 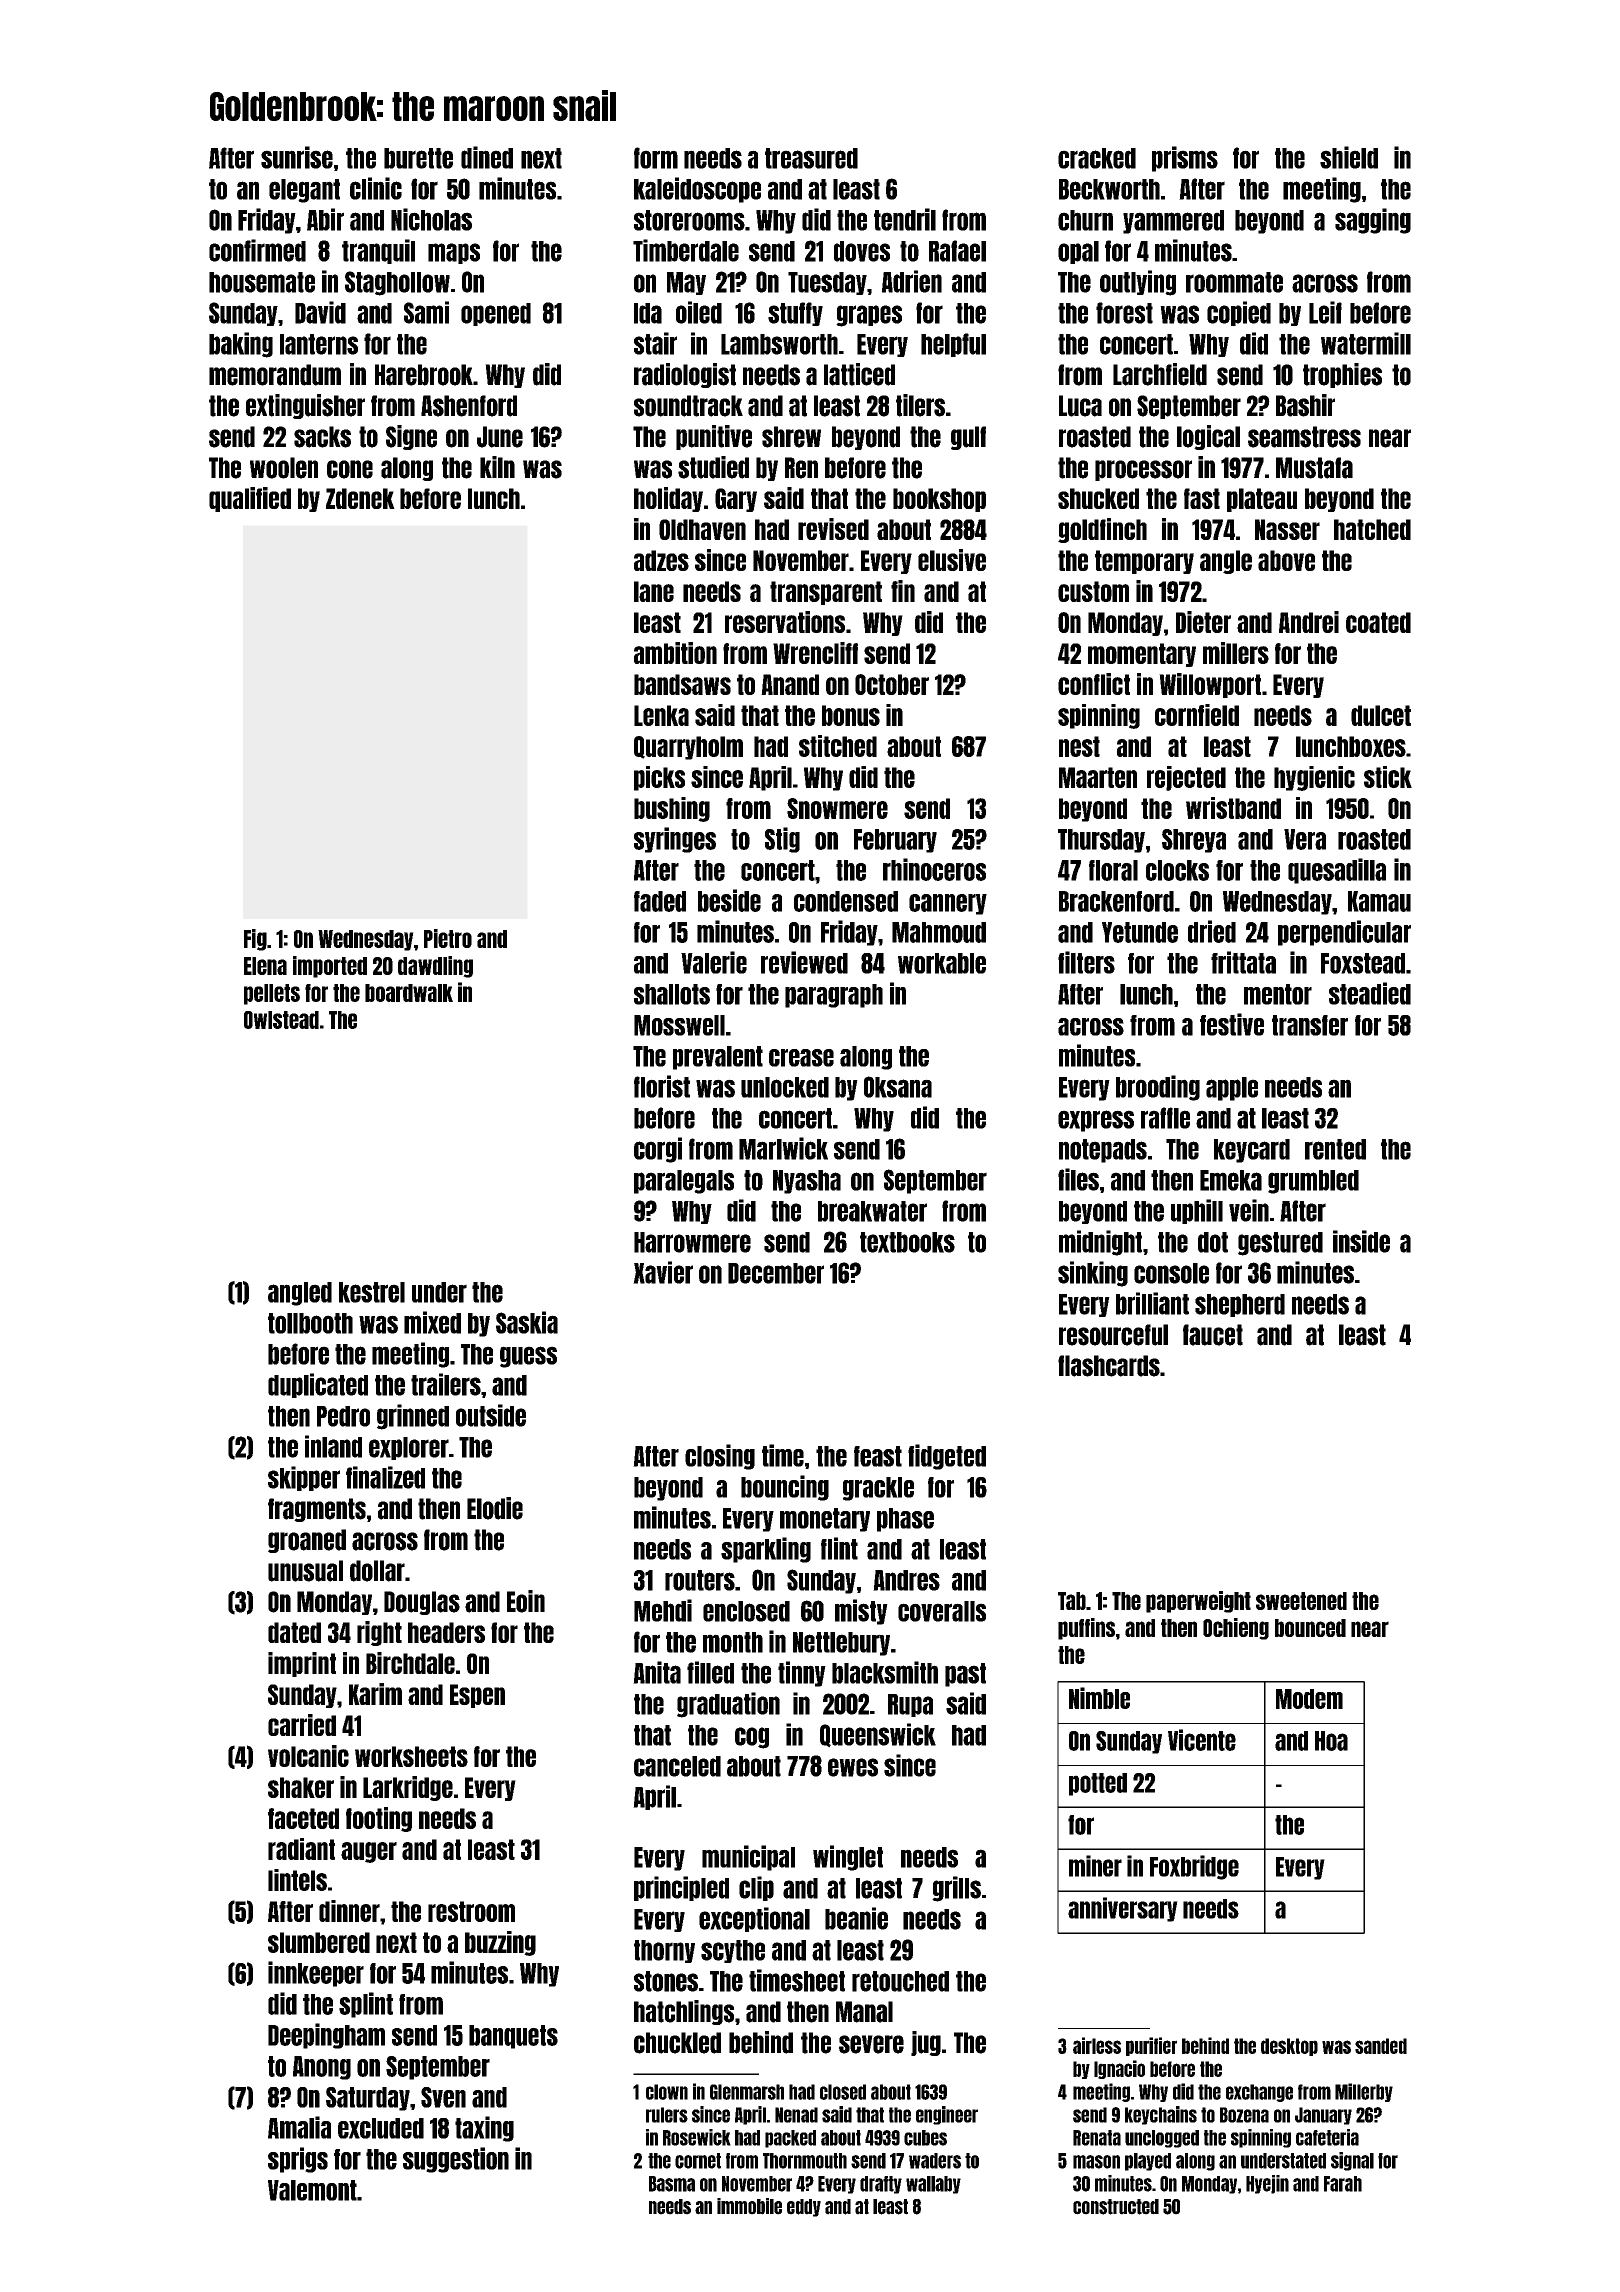 What do you see at coordinates (1349, 157) in the screenshot?
I see `shield` at bounding box center [1349, 157].
